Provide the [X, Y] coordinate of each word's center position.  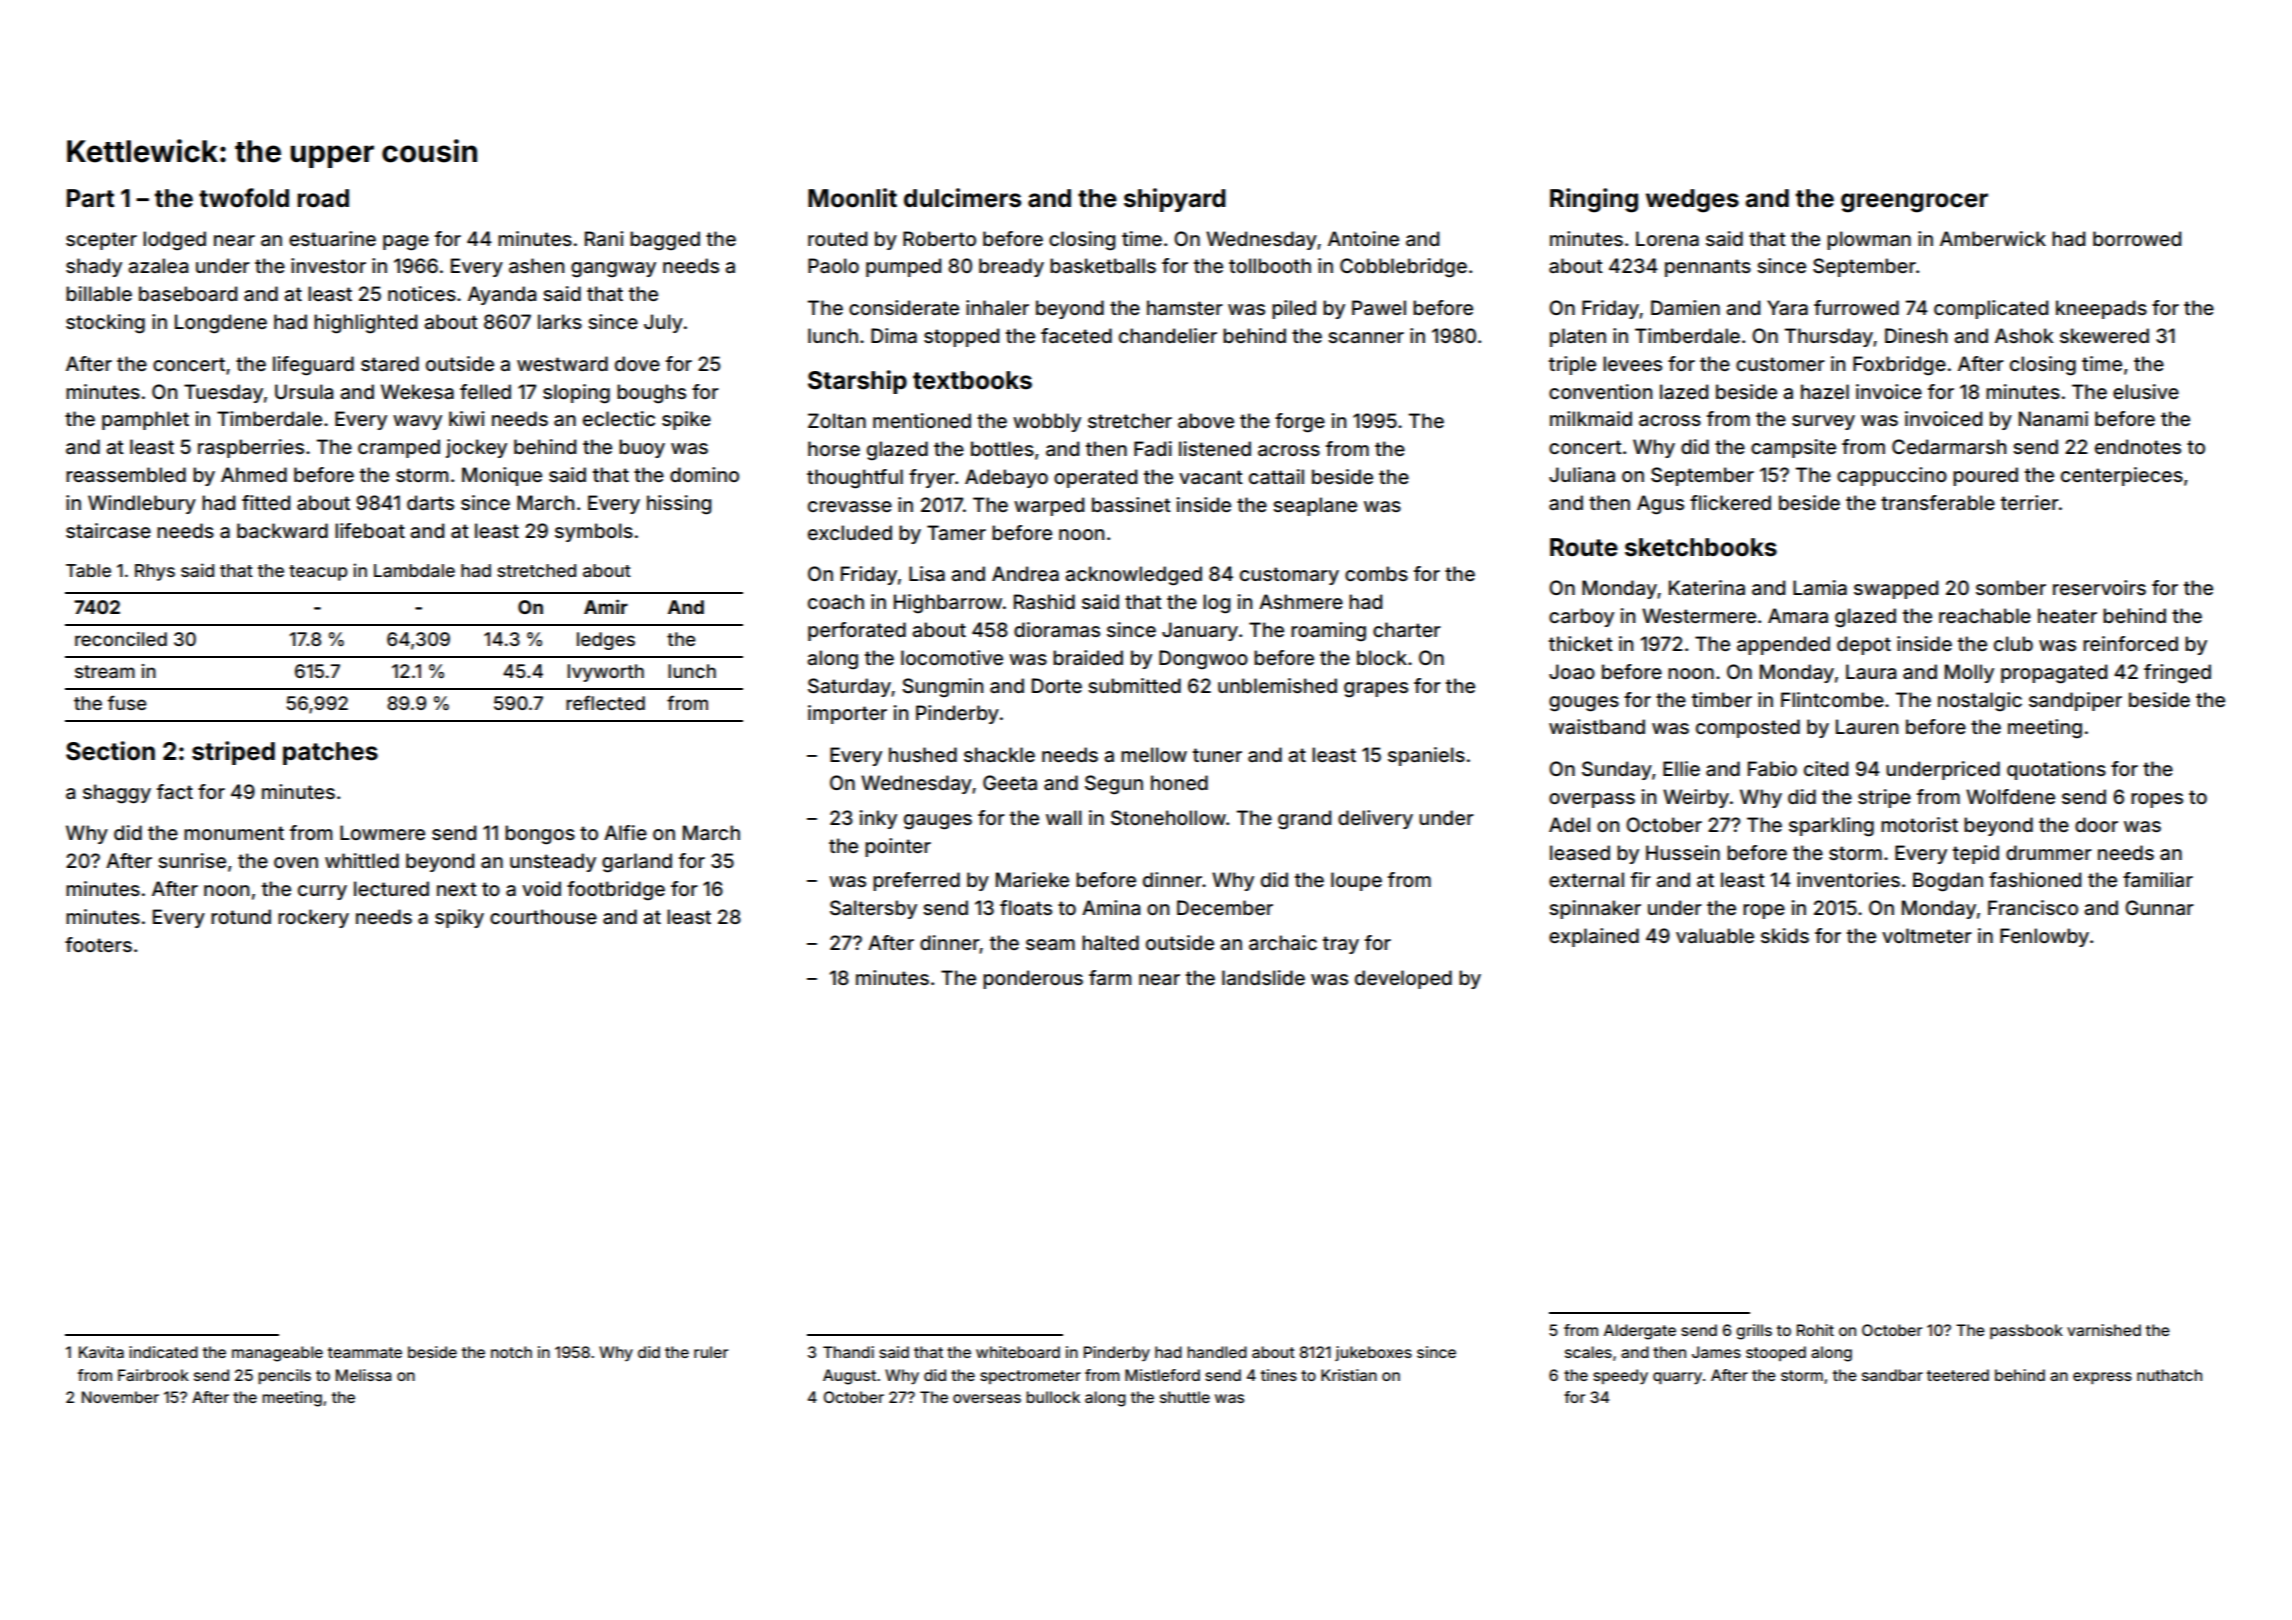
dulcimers [962, 198]
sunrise [192, 860]
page [406, 243]
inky [878, 819]
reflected [605, 702]
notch [511, 1352]
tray [1341, 945]
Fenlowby [2044, 937]
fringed [2177, 674]
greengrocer [1914, 203]
